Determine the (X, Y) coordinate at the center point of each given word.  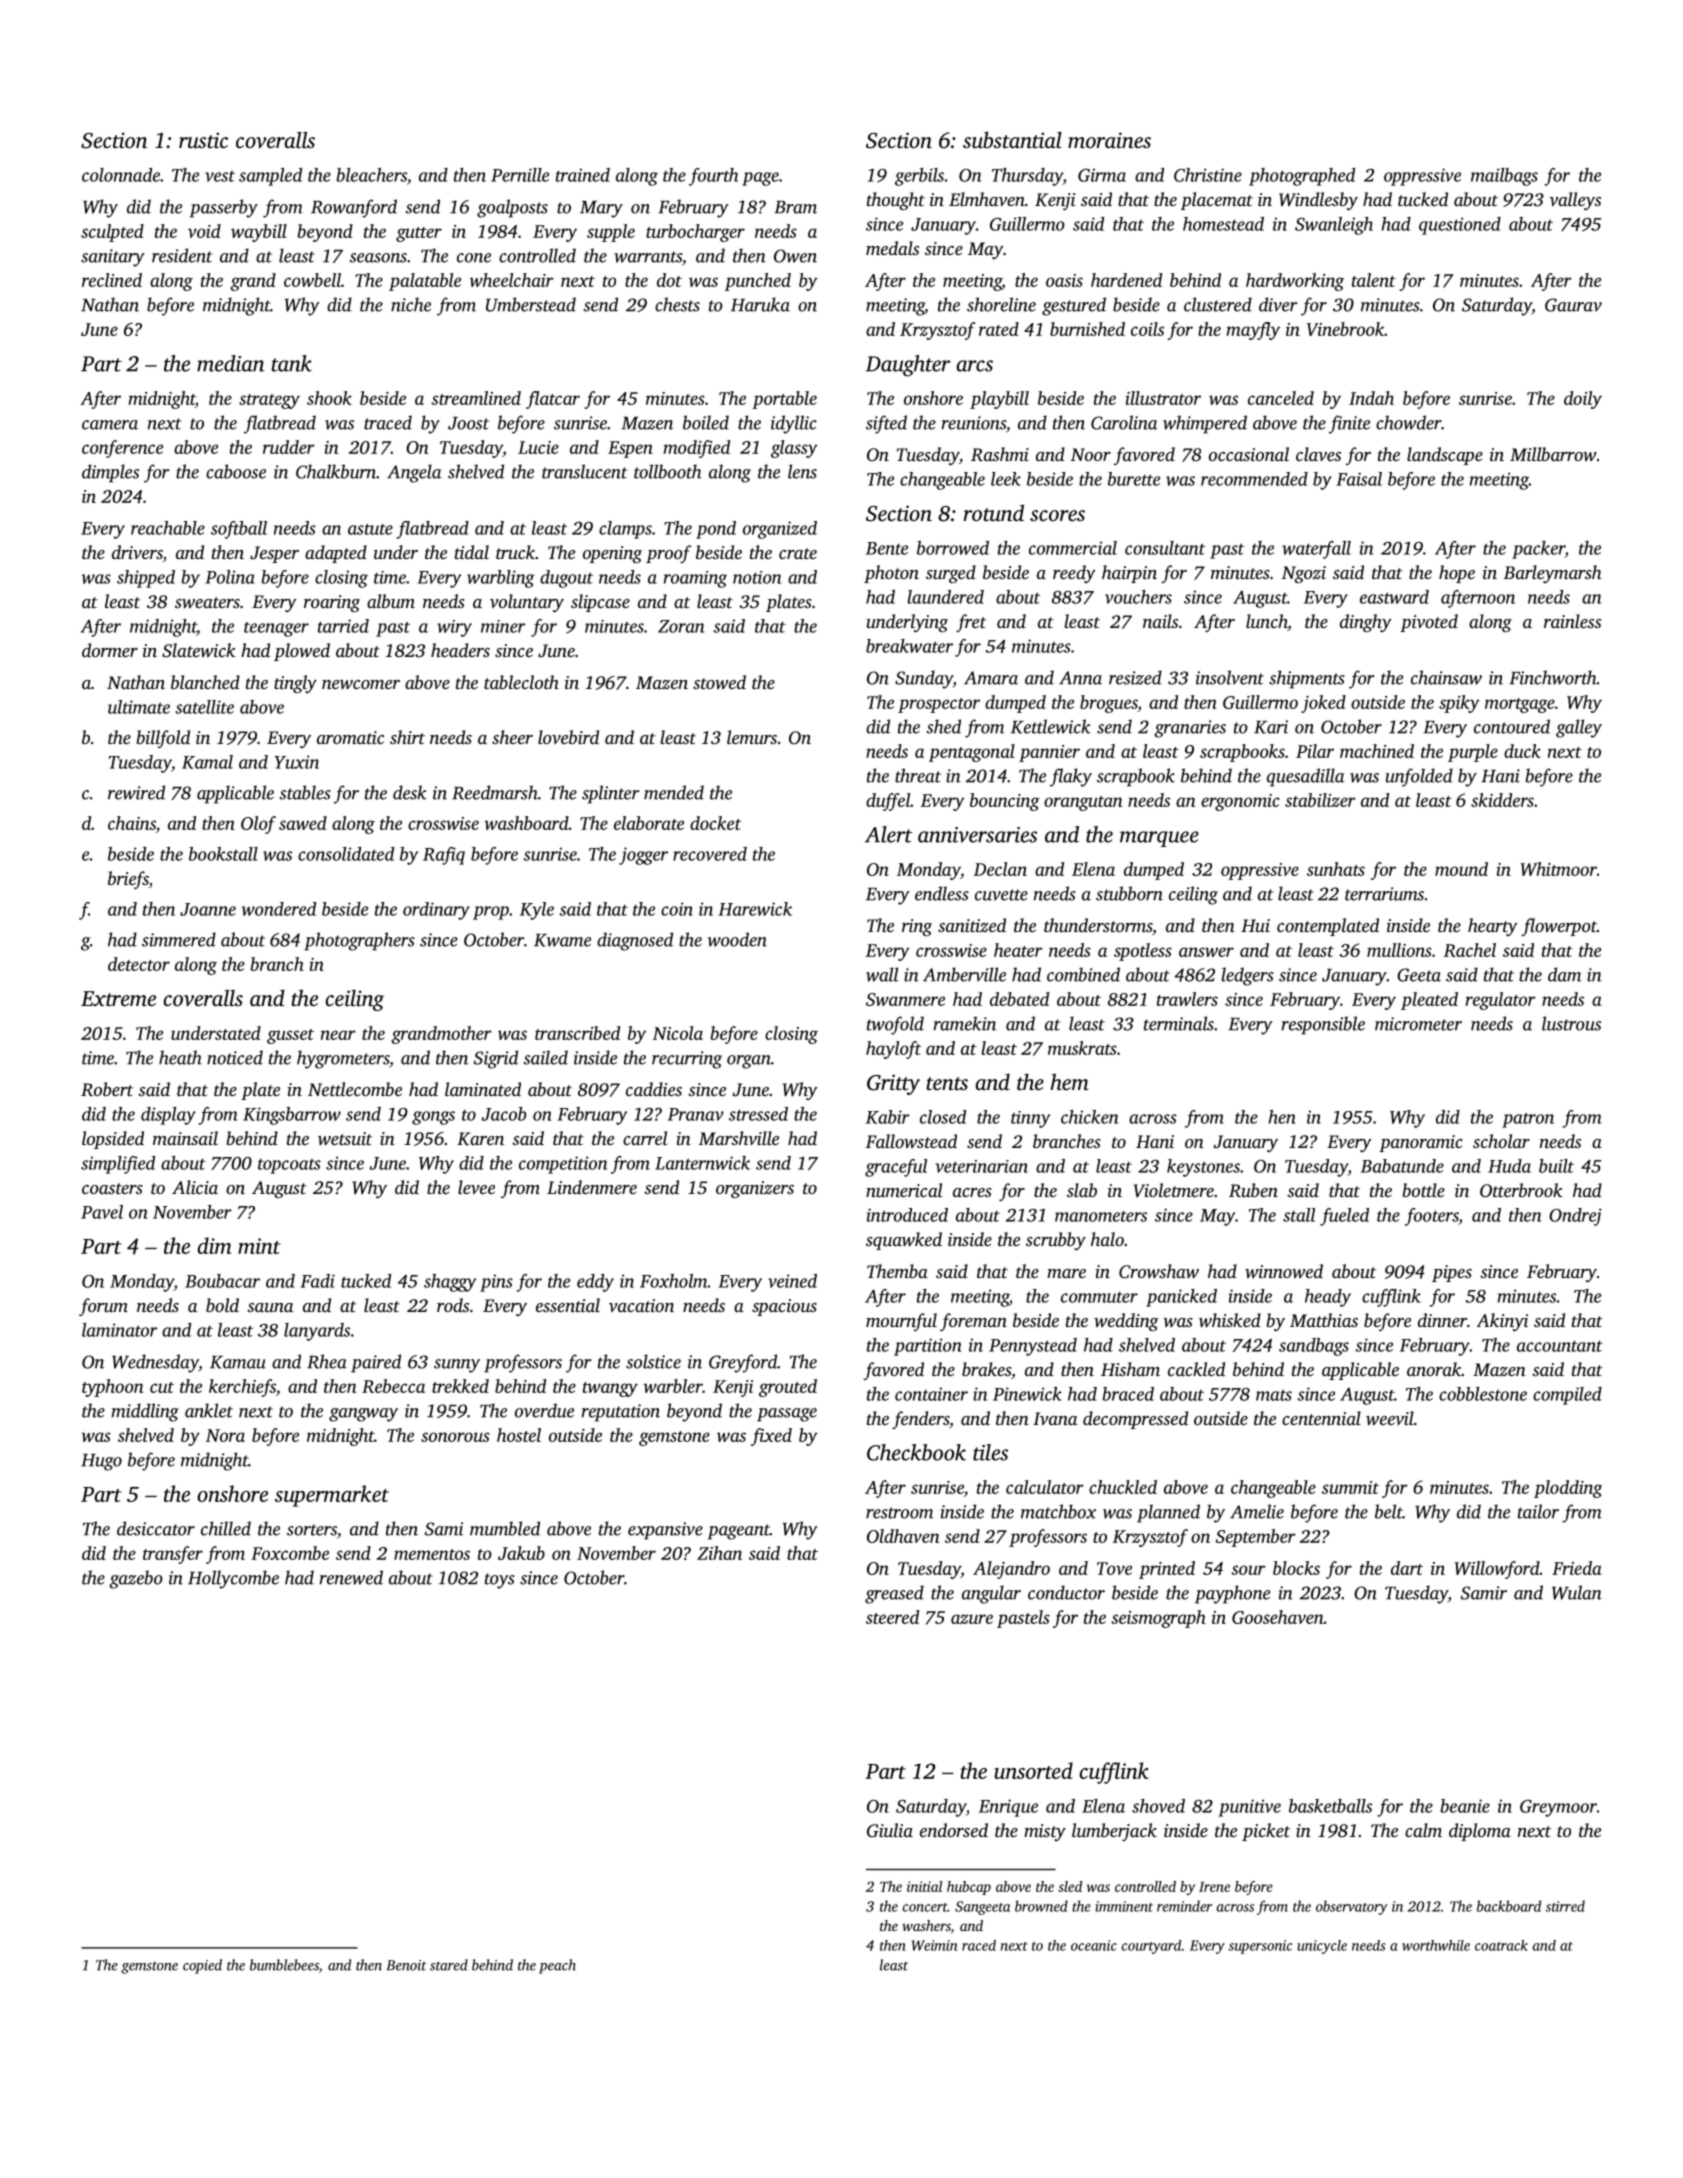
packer (1538, 550)
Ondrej (1575, 1217)
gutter (419, 234)
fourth (713, 177)
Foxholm (674, 1281)
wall (882, 974)
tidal (472, 552)
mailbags (1504, 177)
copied (202, 1966)
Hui (1255, 925)
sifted (886, 424)
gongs (433, 1118)
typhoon (112, 1388)
